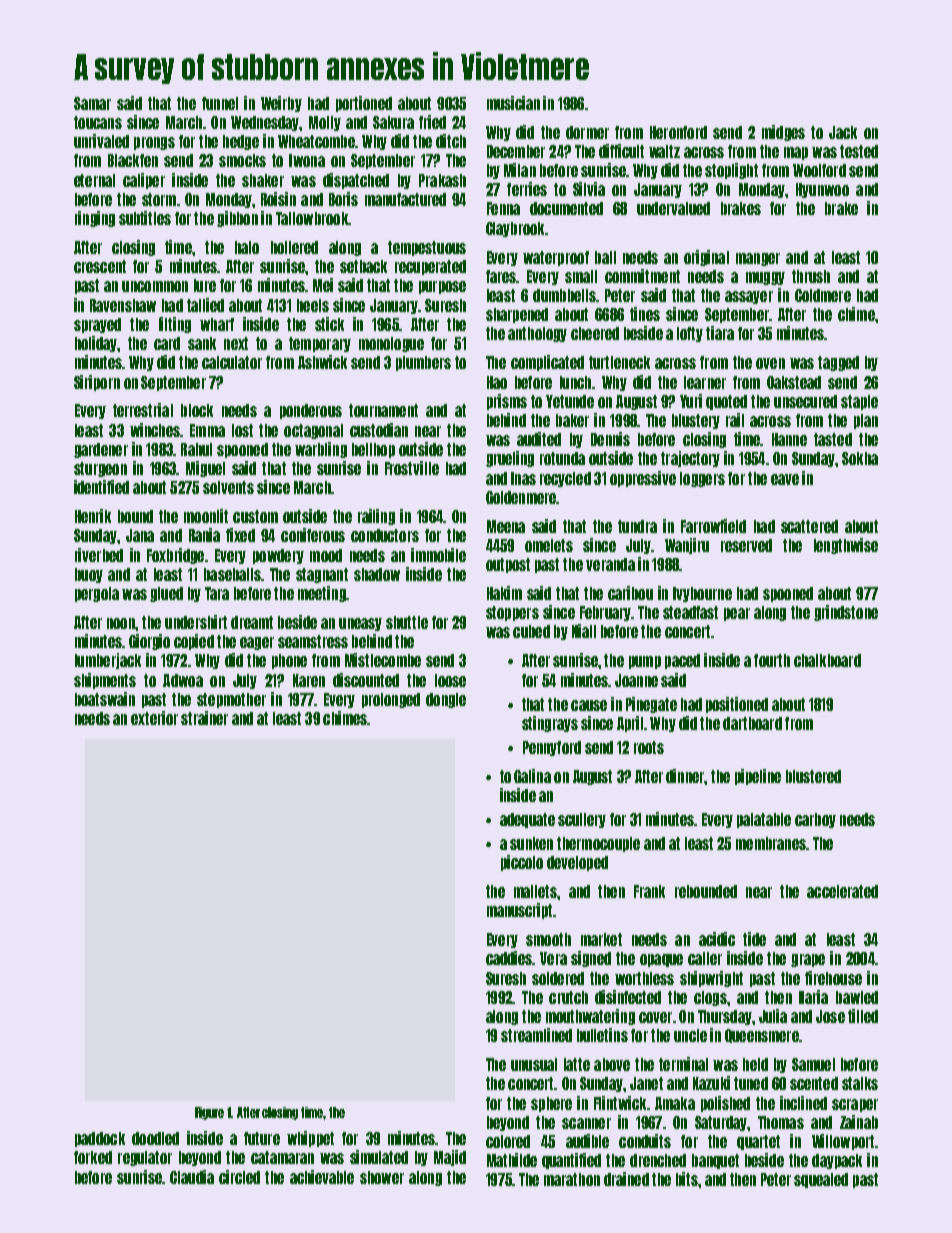  What do you see at coordinates (391, 700) in the document?
I see `prolonged` at bounding box center [391, 700].
